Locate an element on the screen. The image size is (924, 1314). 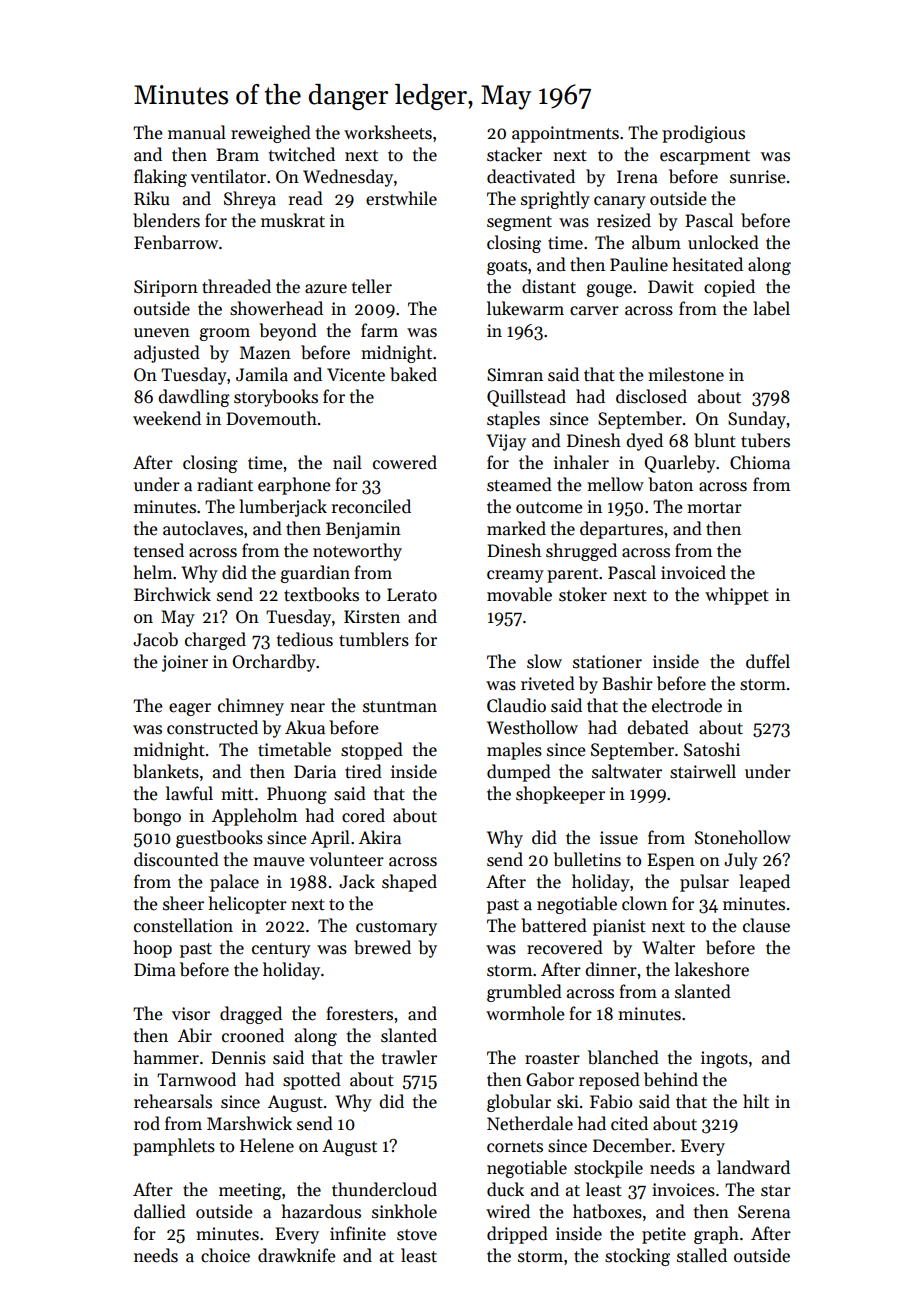
sinkhole is located at coordinates (404, 1211).
